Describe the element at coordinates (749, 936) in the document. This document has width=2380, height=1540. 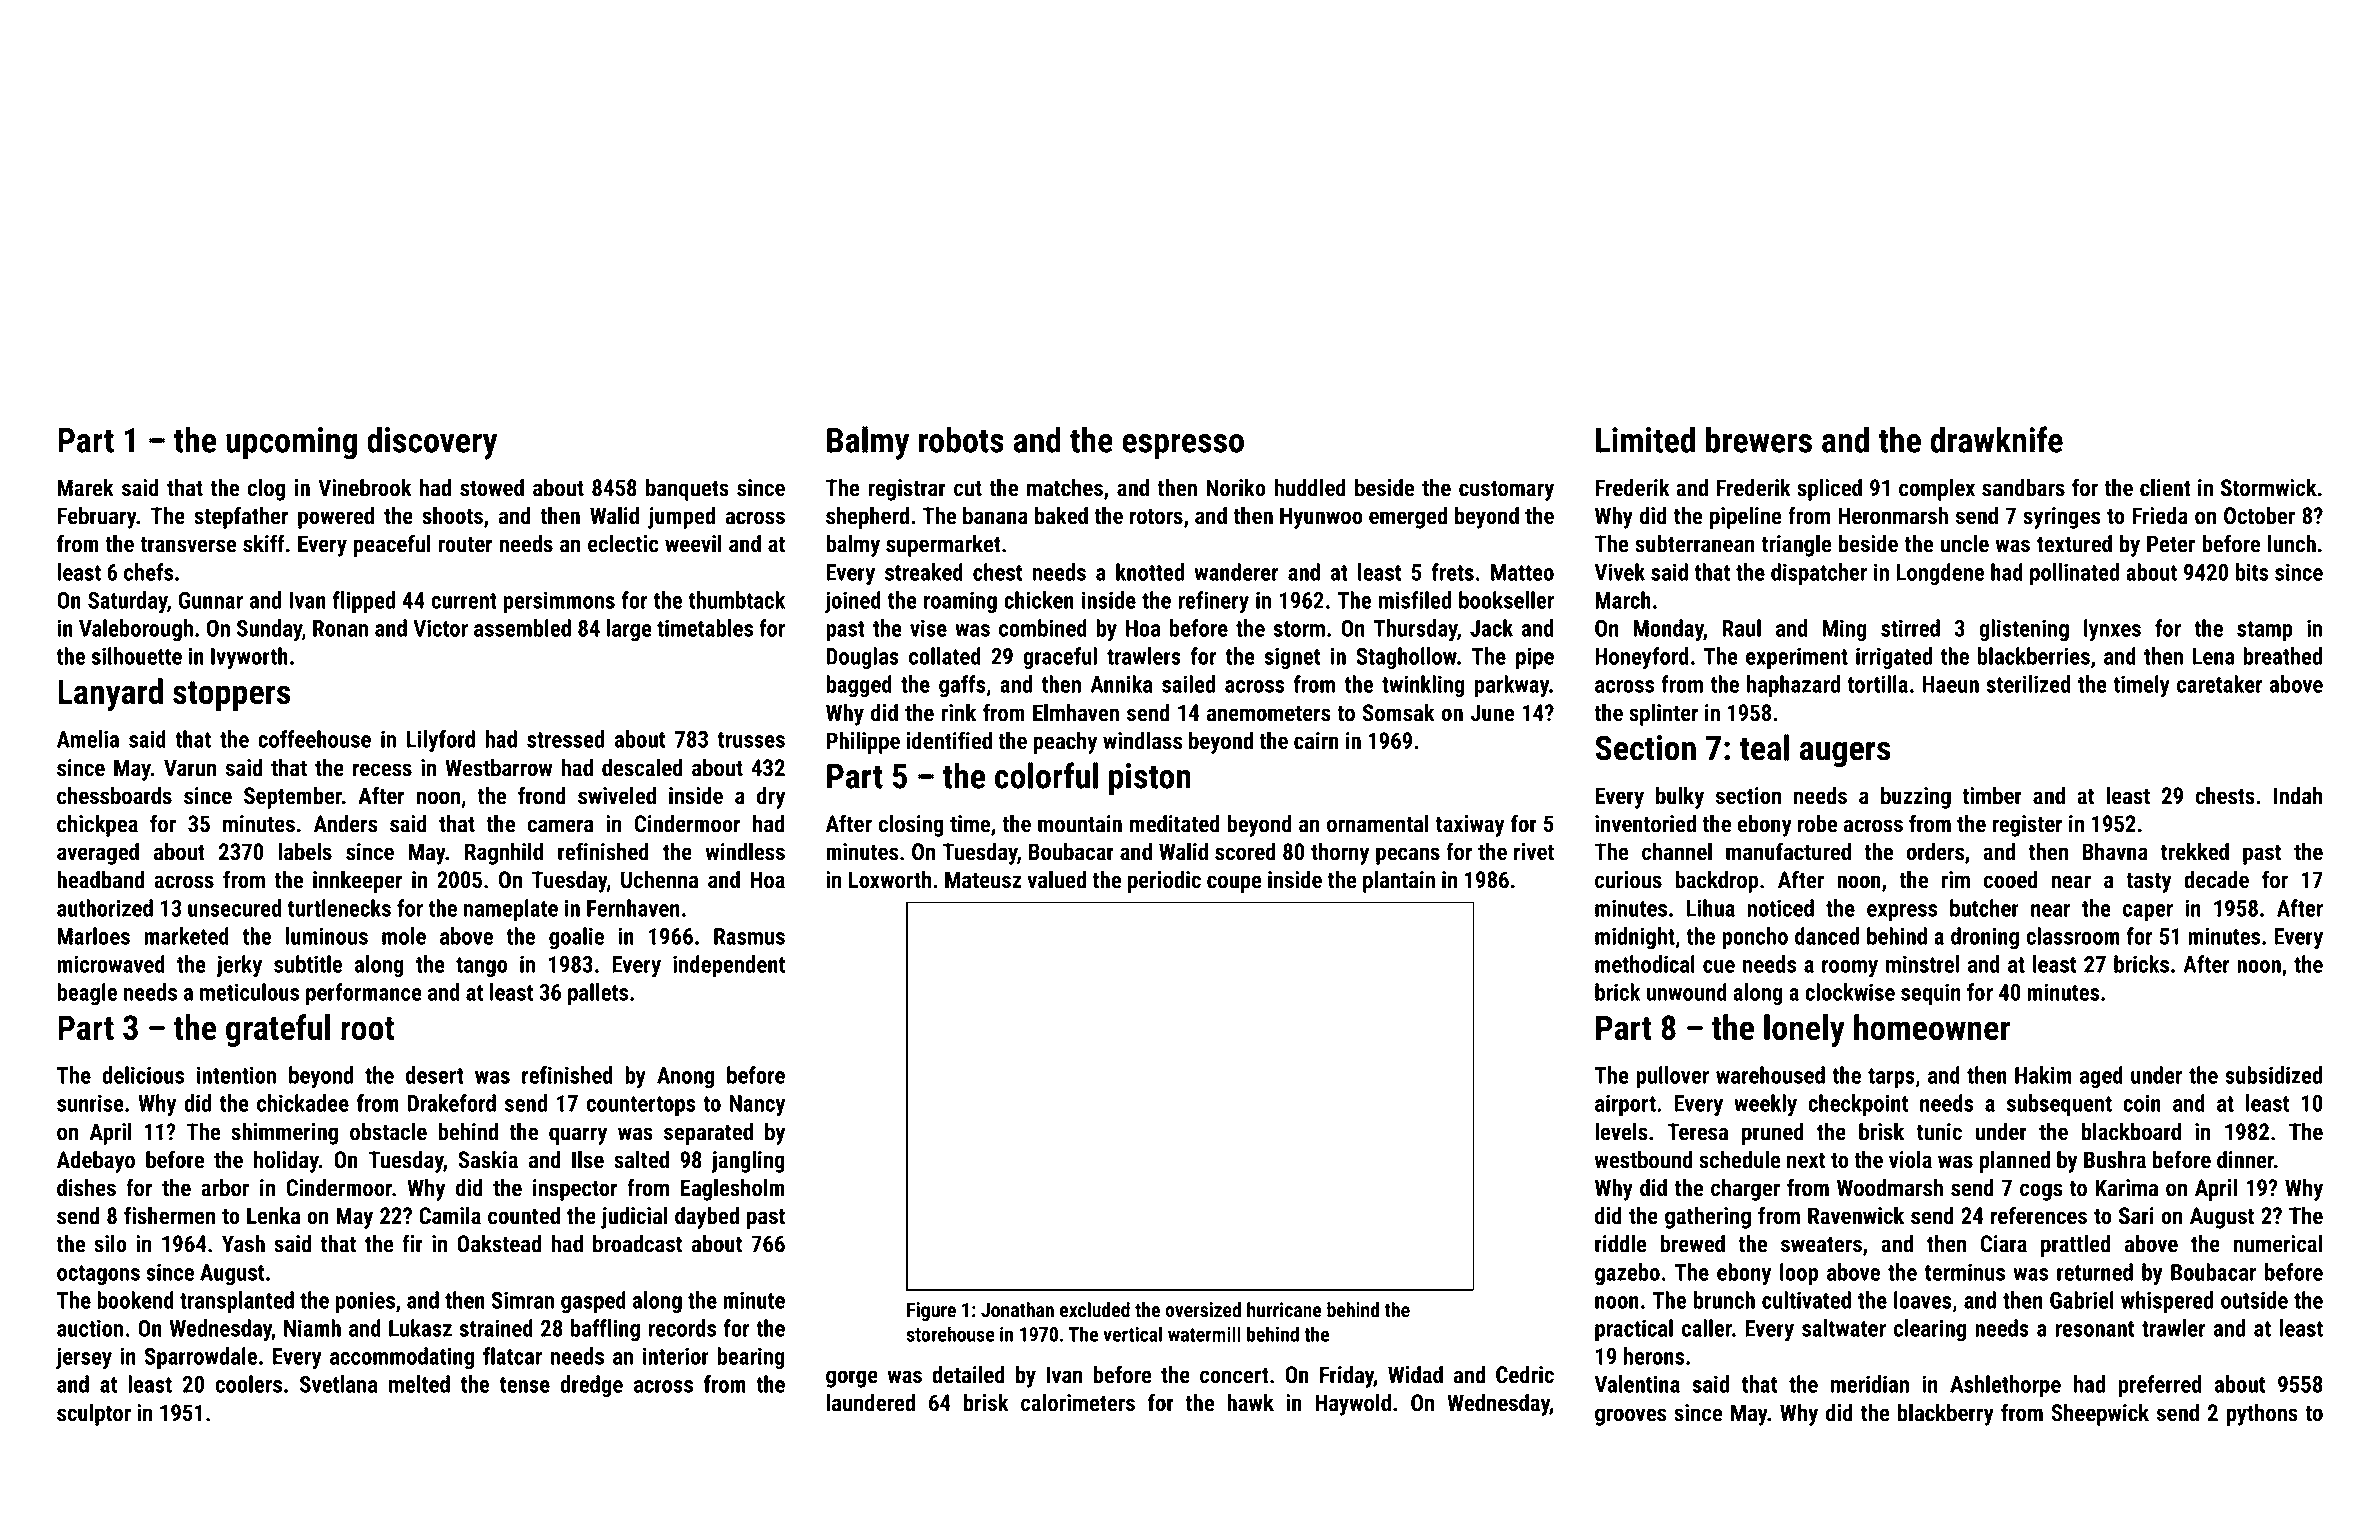
I see `Rasmus` at that location.
